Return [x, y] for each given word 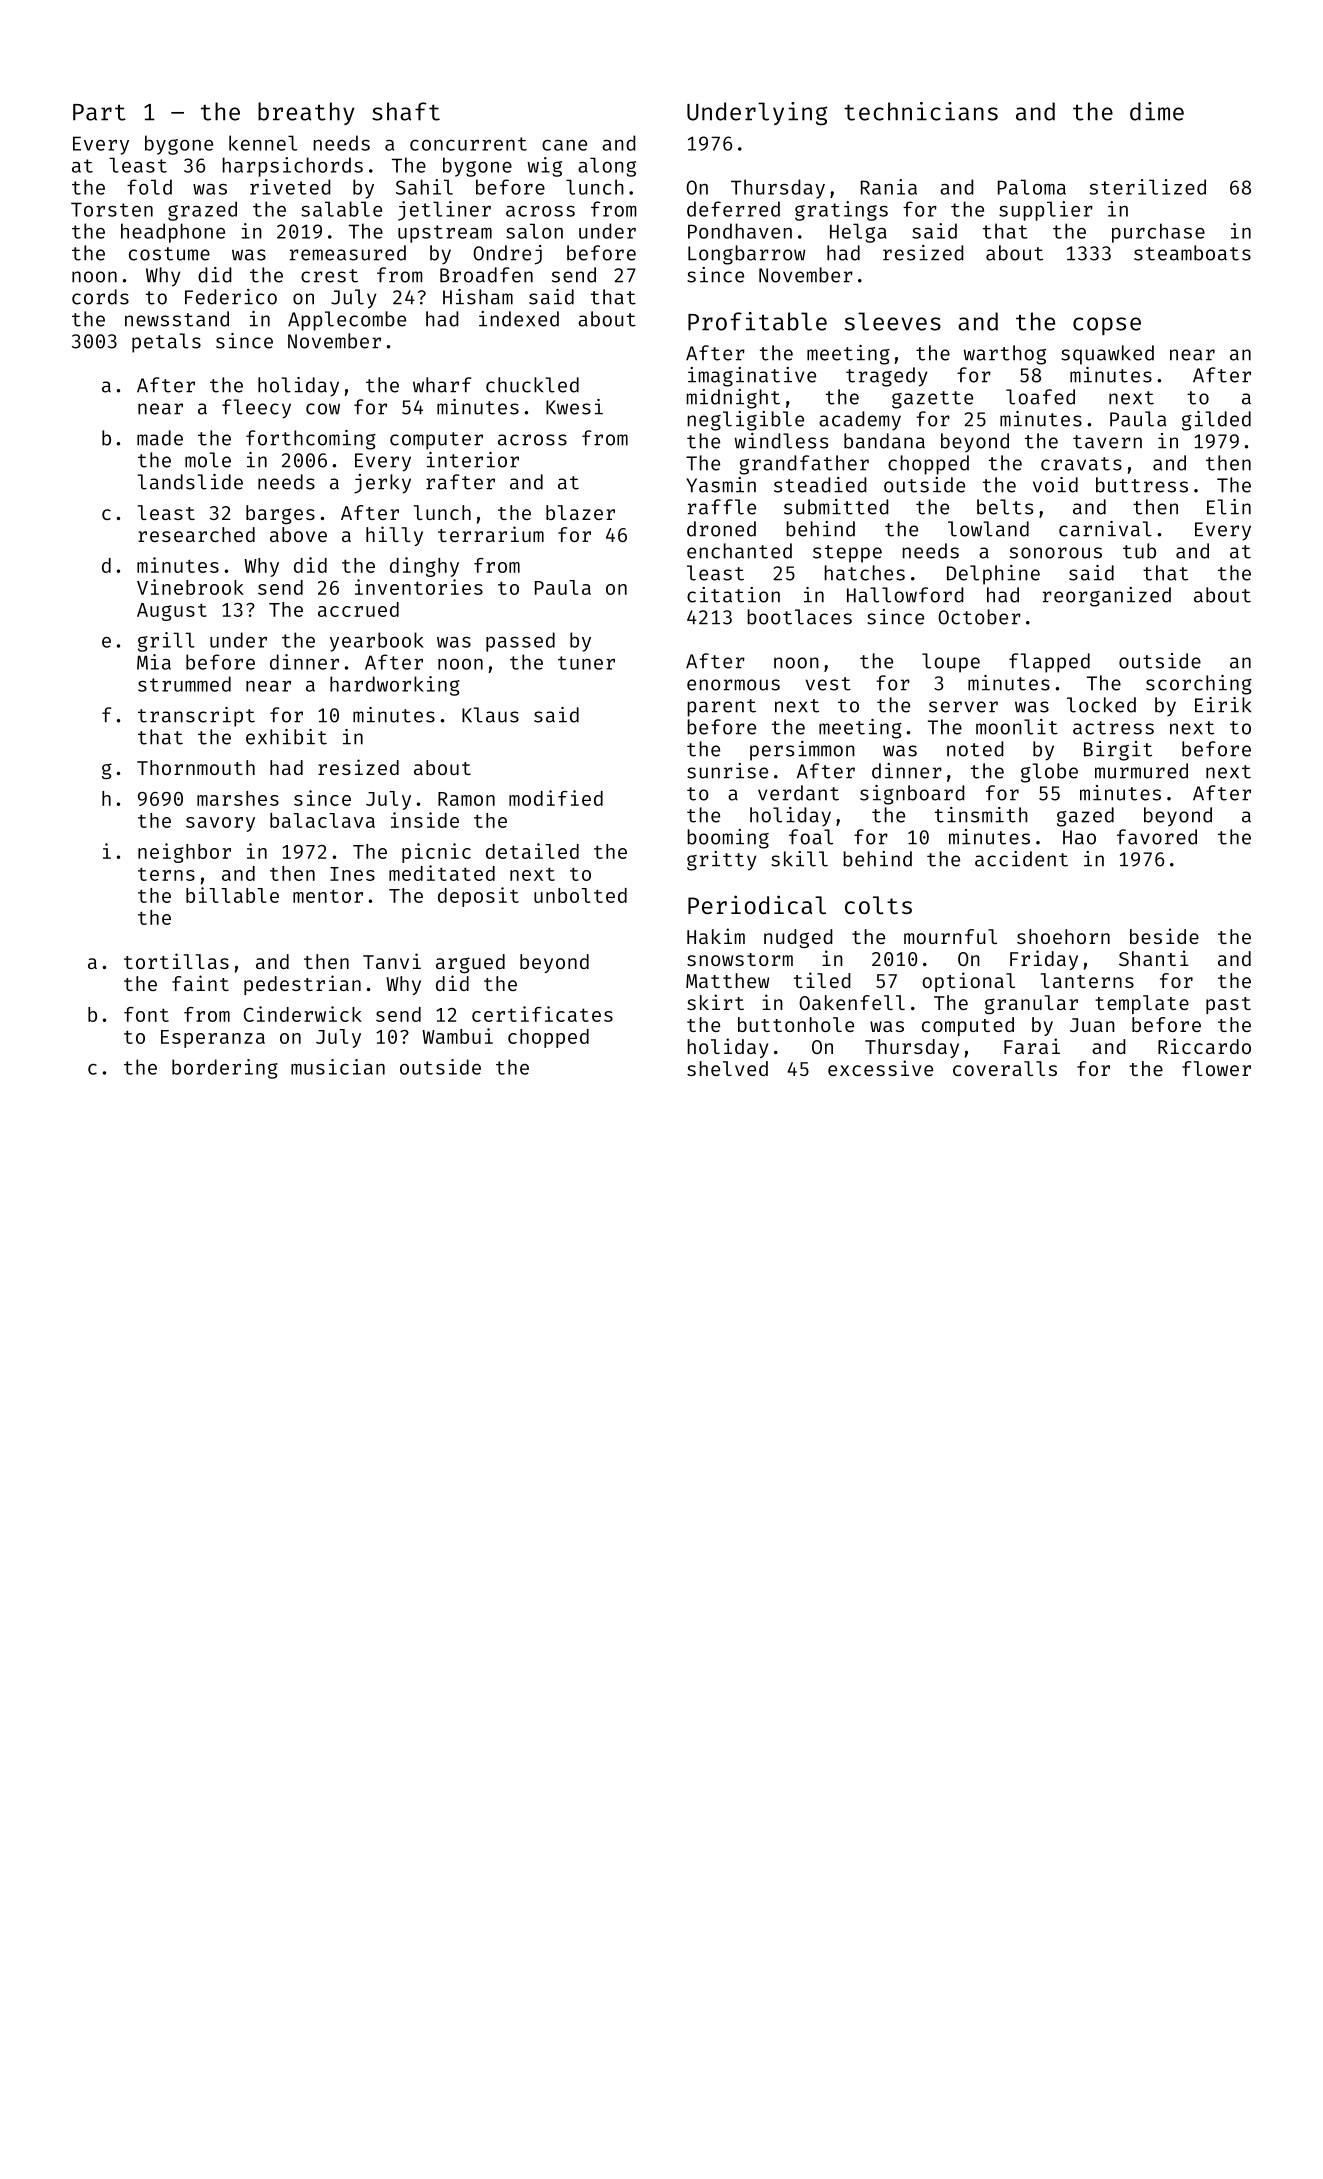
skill [799, 859]
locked [1101, 705]
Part [99, 112]
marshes [238, 798]
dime [1157, 111]
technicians [921, 111]
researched [196, 534]
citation [733, 595]
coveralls [1005, 1068]
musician [338, 1067]
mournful [950, 936]
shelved [727, 1068]
